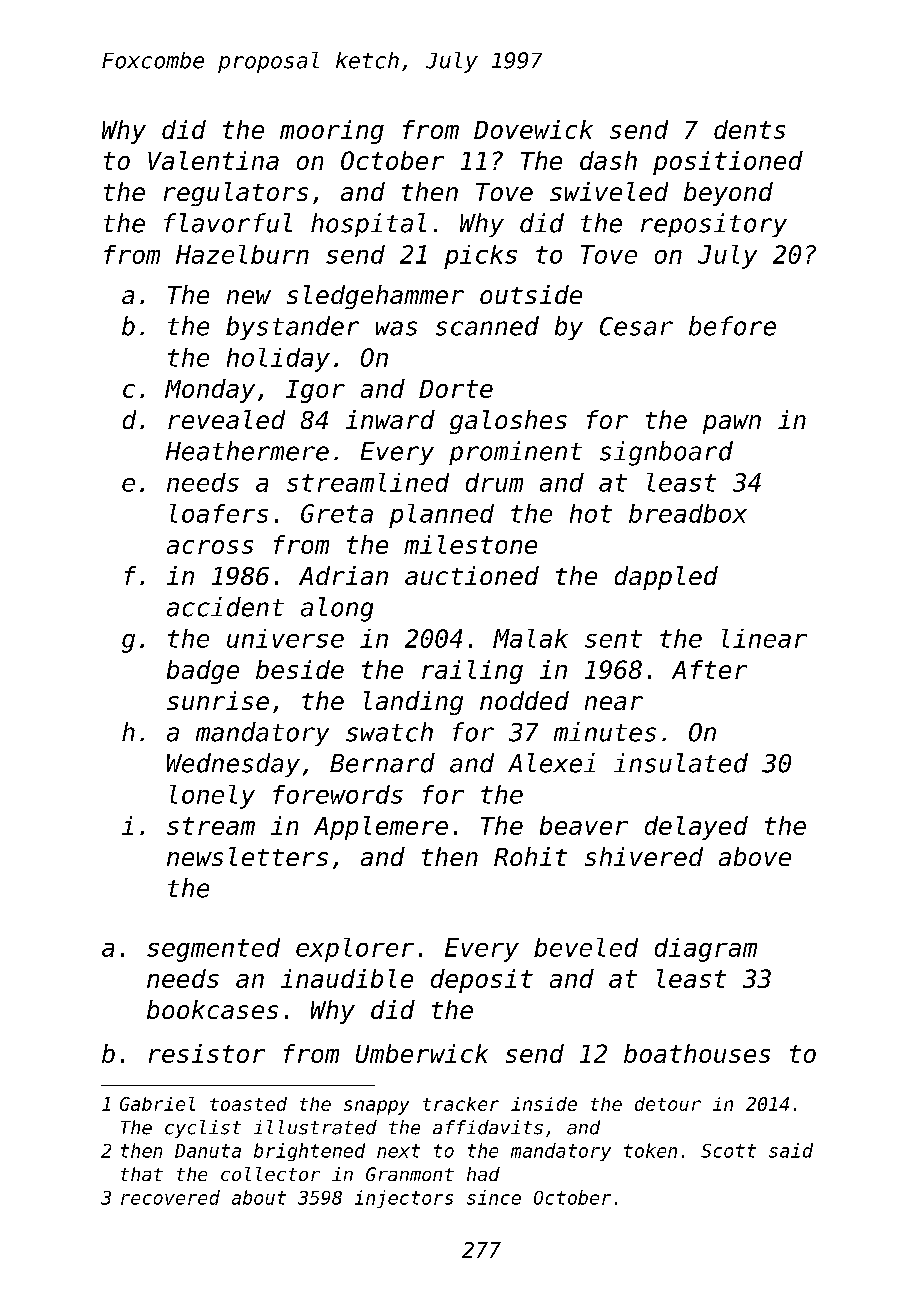  Describe the element at coordinates (749, 129) in the screenshot. I see `dents` at that location.
